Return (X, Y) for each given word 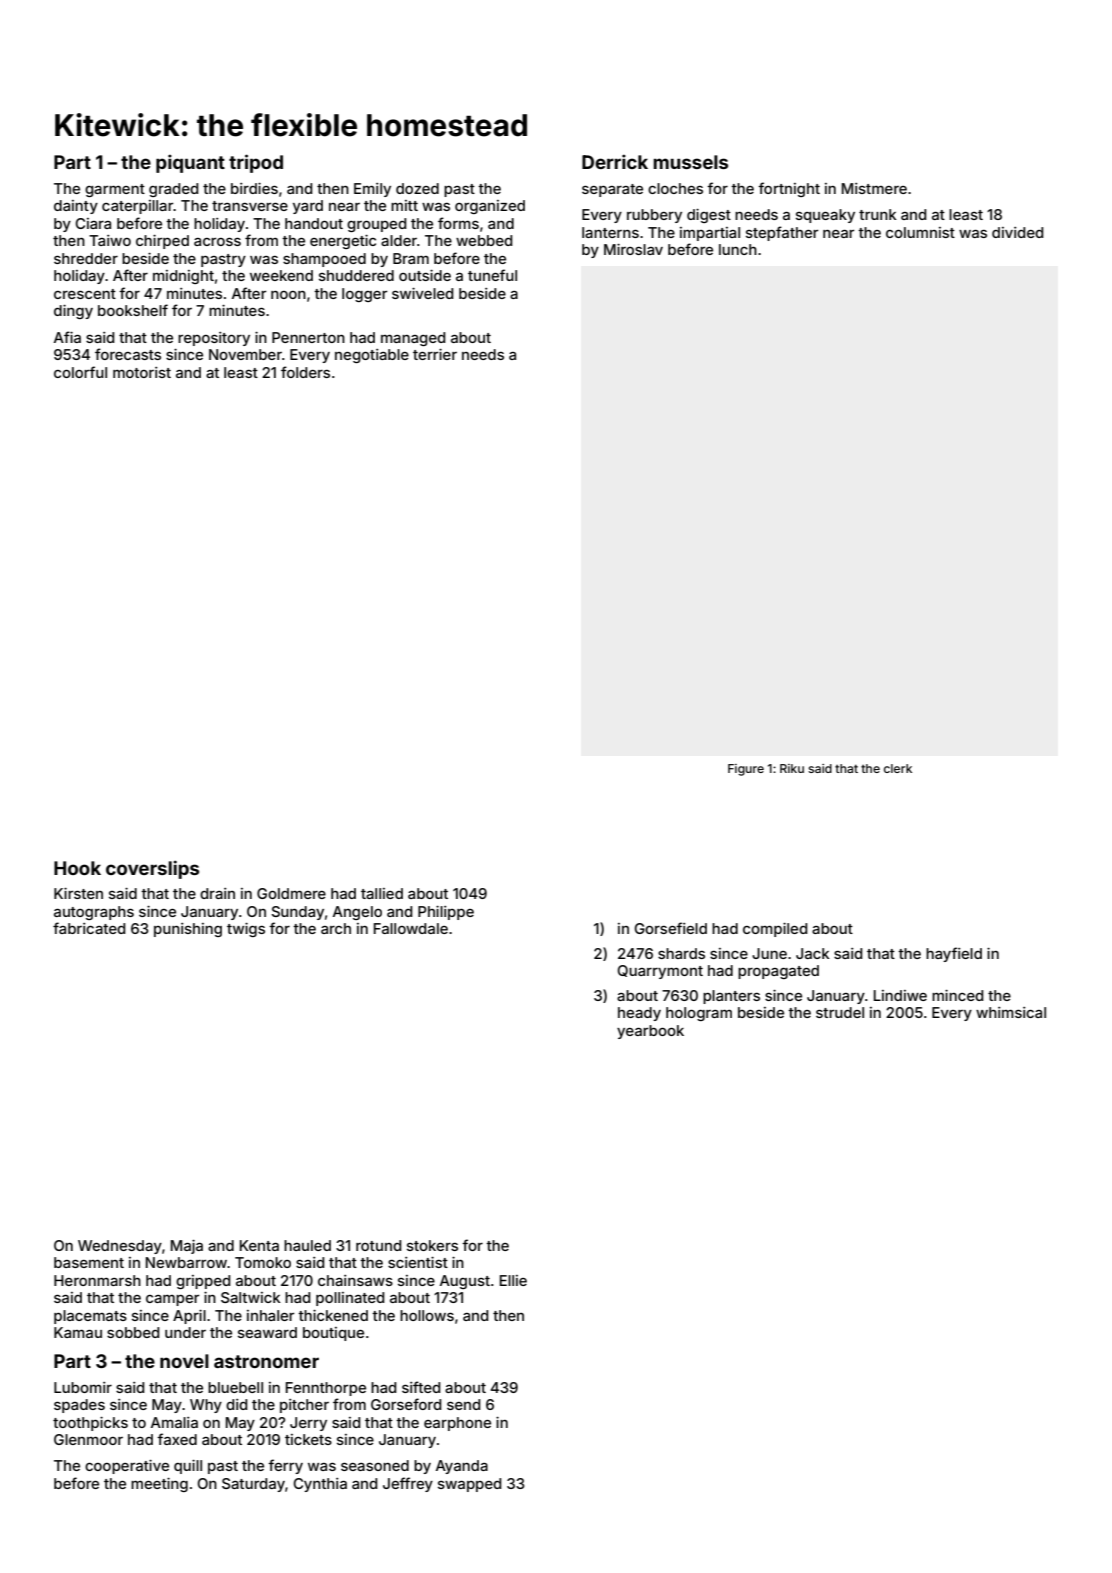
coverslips (152, 869)
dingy (73, 312)
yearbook (650, 1032)
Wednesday (120, 1247)
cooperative (127, 1467)
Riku (792, 768)
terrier (435, 354)
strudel (840, 1012)
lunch (738, 249)
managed (413, 339)
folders (305, 372)
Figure (746, 770)
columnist (920, 232)
